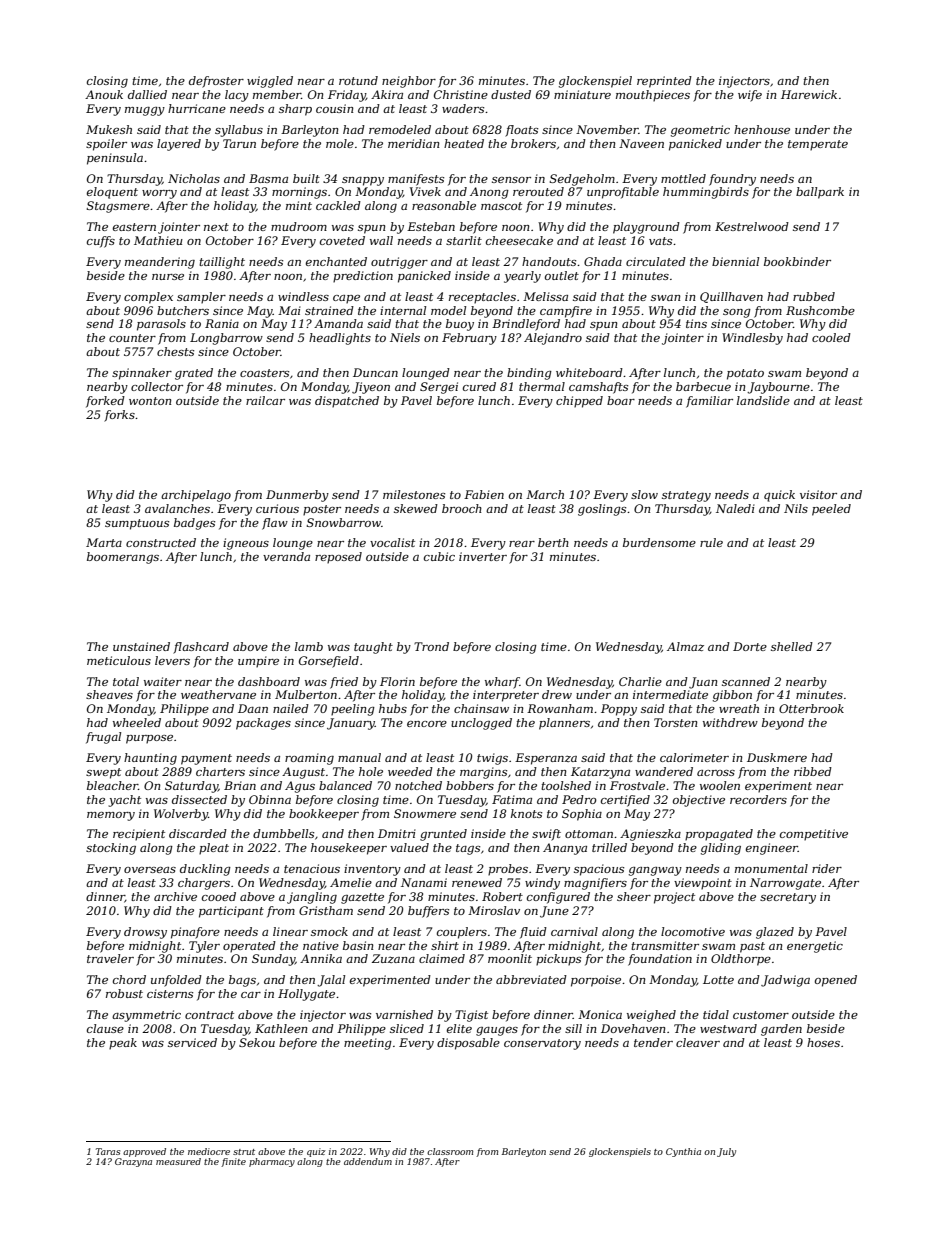 This image has height=1233, width=952. What do you see at coordinates (358, 80) in the image?
I see `rotund` at bounding box center [358, 80].
